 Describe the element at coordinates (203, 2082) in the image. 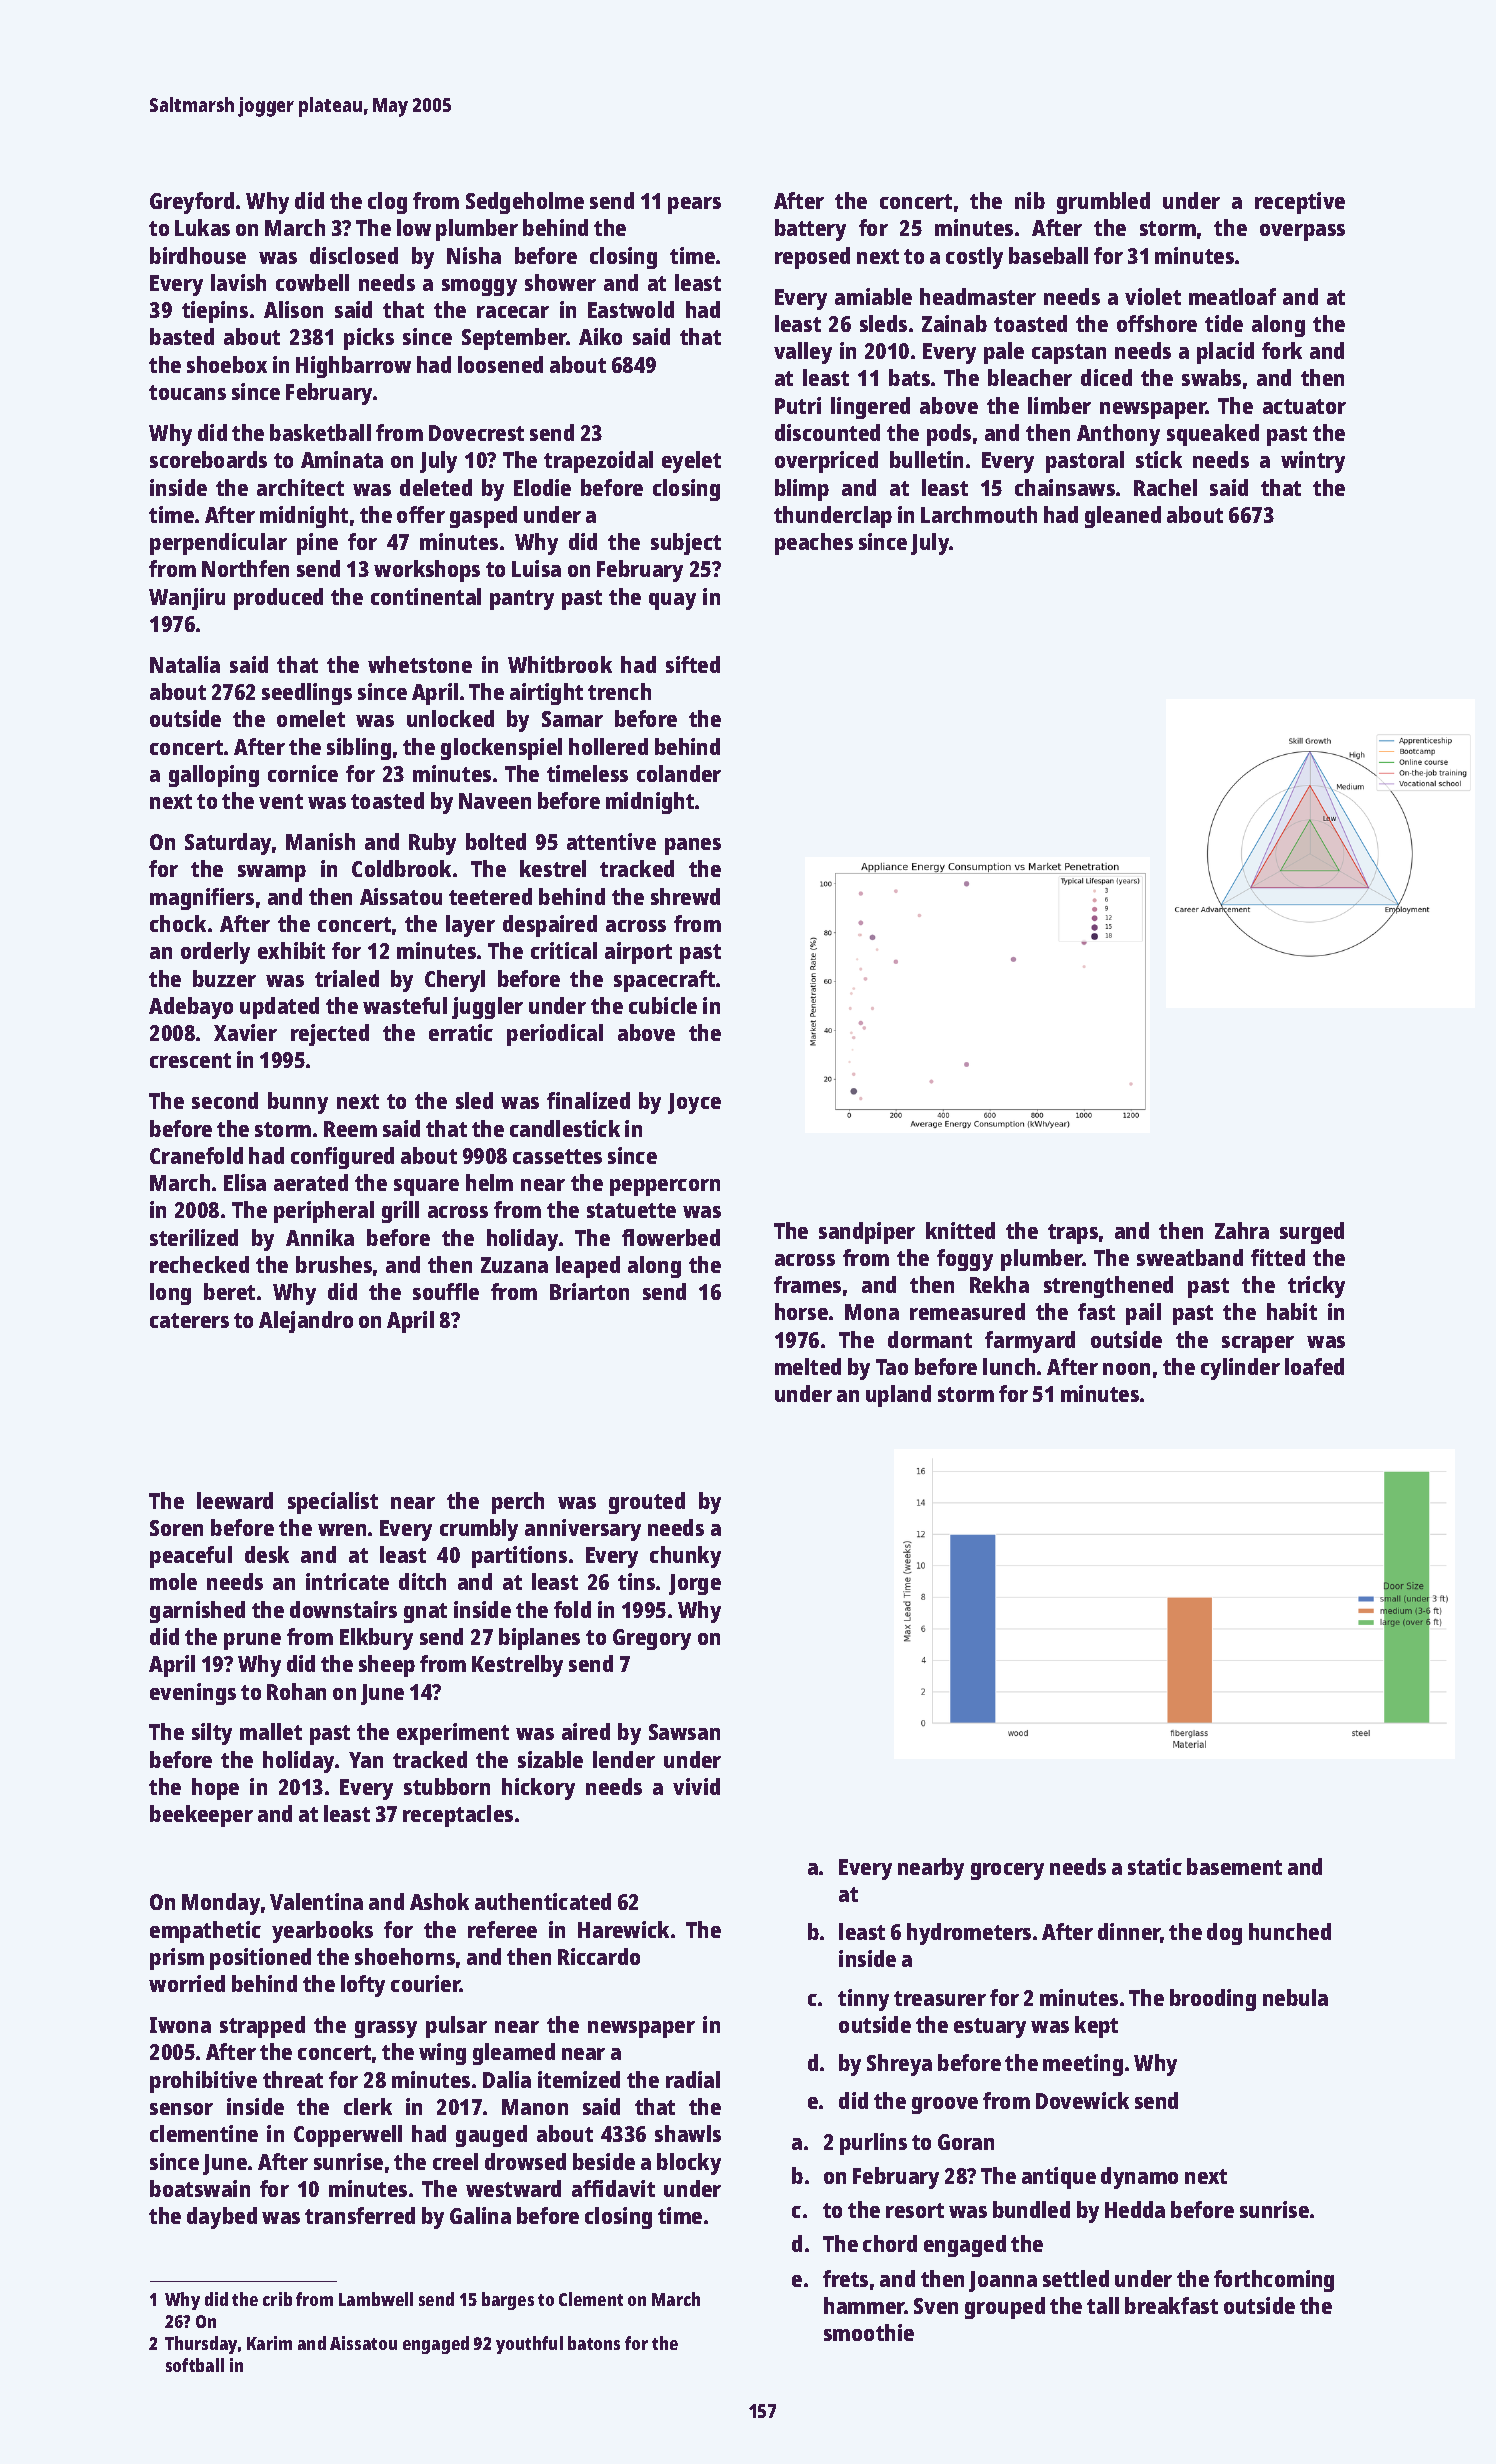

I see `prohibitive` at that location.
